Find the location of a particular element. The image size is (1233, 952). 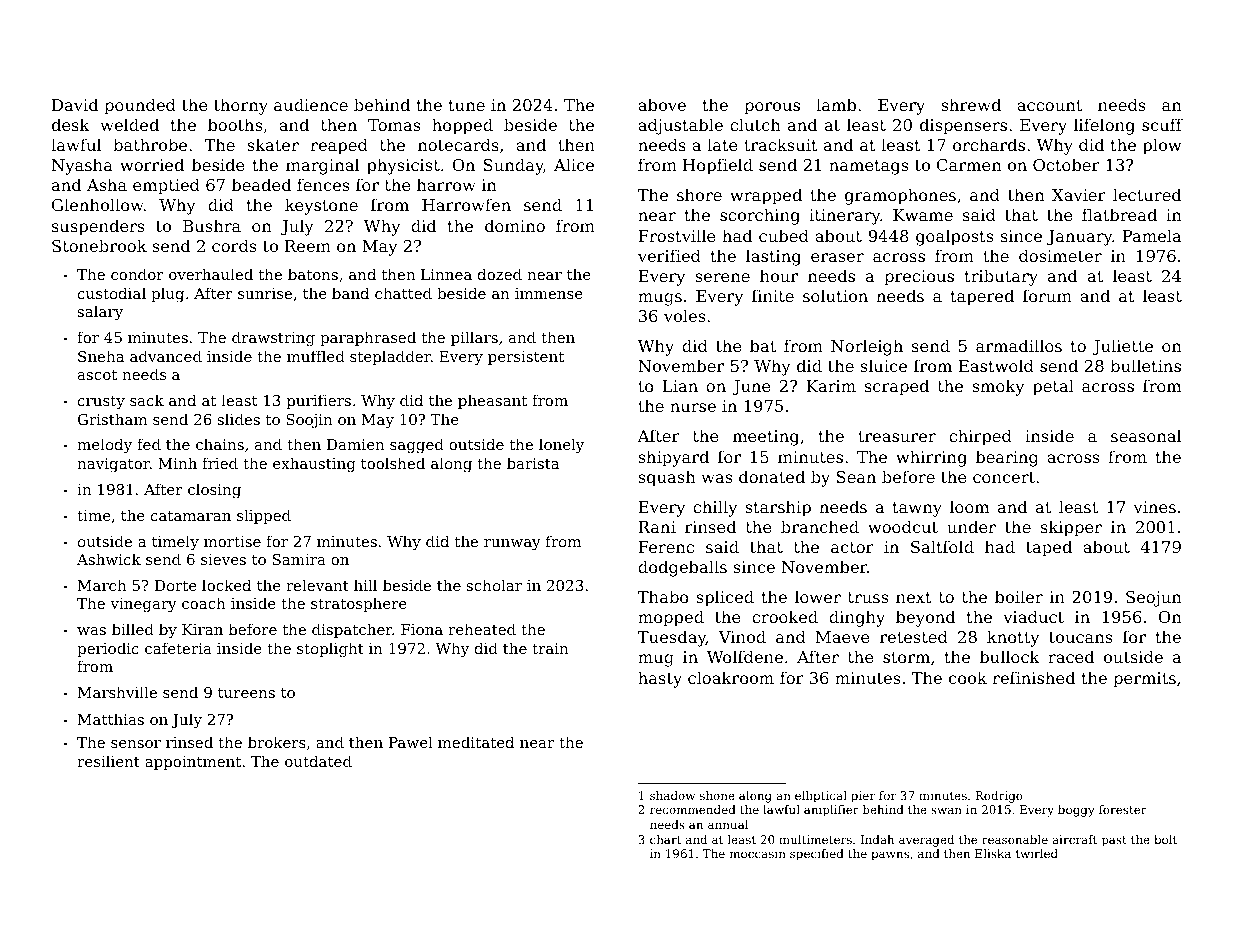

Xavier is located at coordinates (1079, 195).
